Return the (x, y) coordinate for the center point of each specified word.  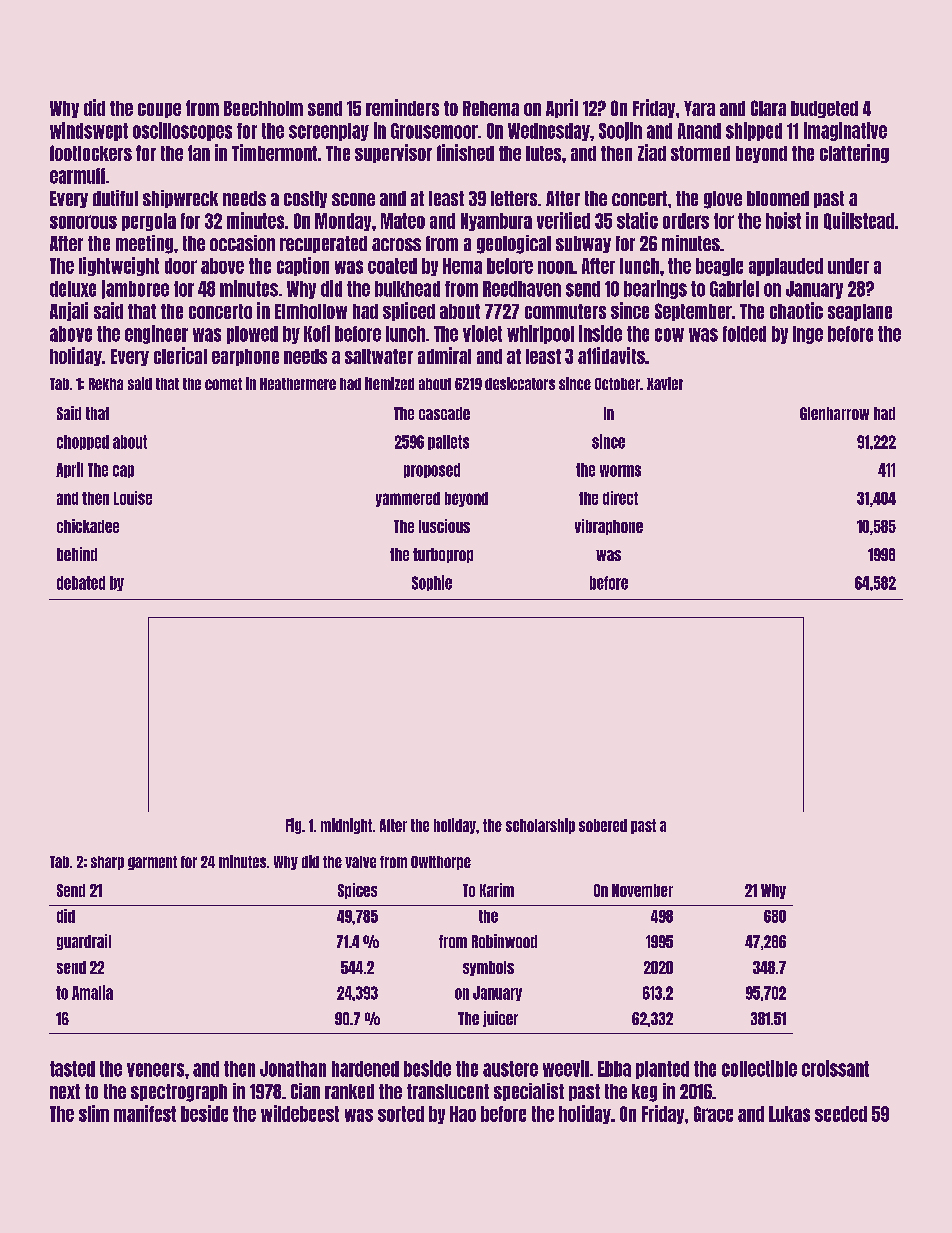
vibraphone (609, 527)
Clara (768, 108)
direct (620, 498)
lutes (543, 153)
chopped (83, 442)
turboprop (443, 555)
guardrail (84, 942)
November (642, 890)
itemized (389, 383)
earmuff (77, 176)
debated (81, 583)
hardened (365, 1069)
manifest (145, 1113)
